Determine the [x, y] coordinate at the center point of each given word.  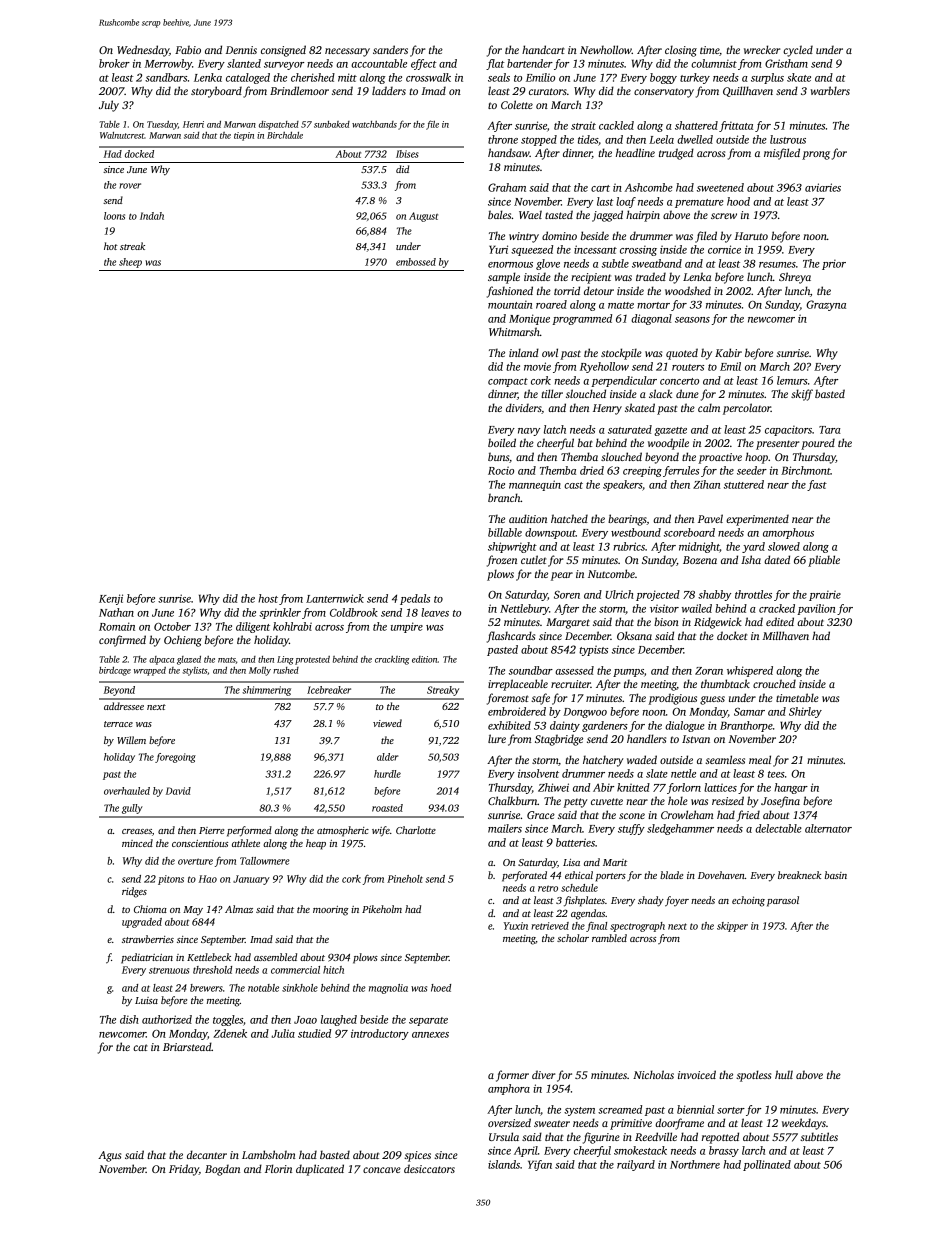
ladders [389, 90]
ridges [134, 892]
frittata [736, 126]
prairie [825, 595]
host [268, 598]
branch [504, 497]
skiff [802, 395]
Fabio [188, 49]
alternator [828, 828]
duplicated [320, 1170]
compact [508, 382]
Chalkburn [512, 800]
